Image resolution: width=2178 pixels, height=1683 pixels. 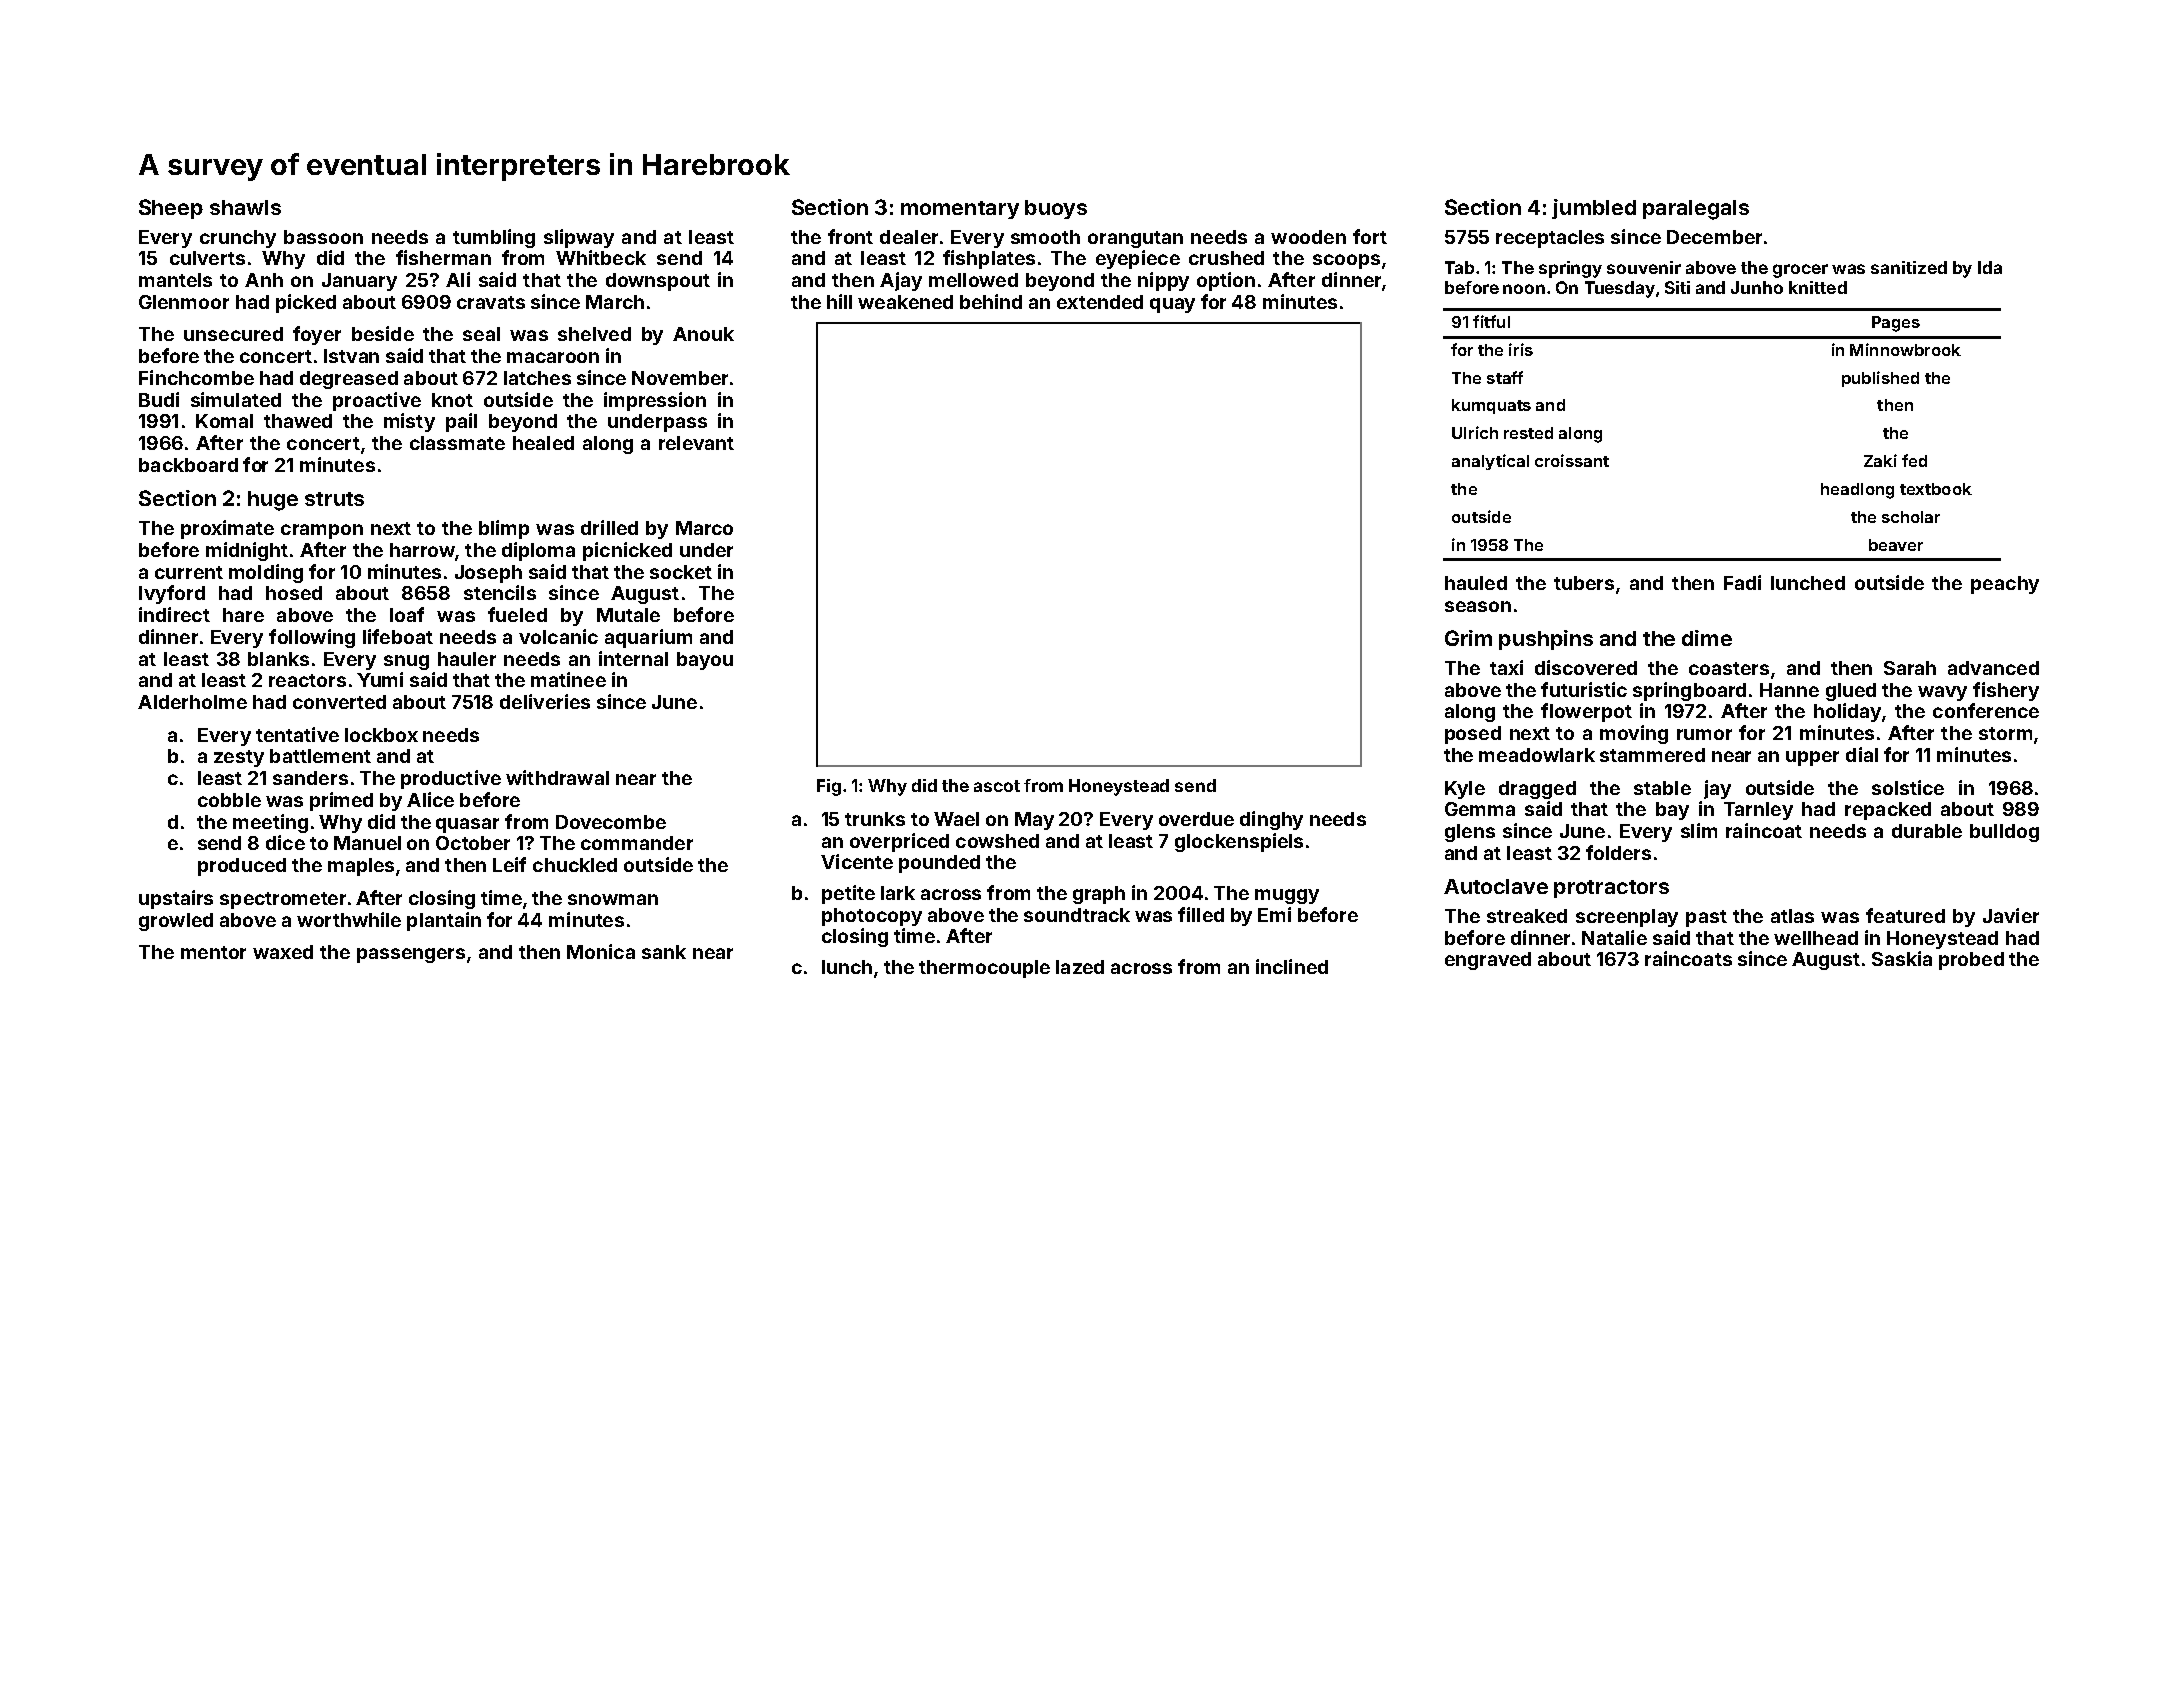 I want to click on slipway, so click(x=579, y=238).
